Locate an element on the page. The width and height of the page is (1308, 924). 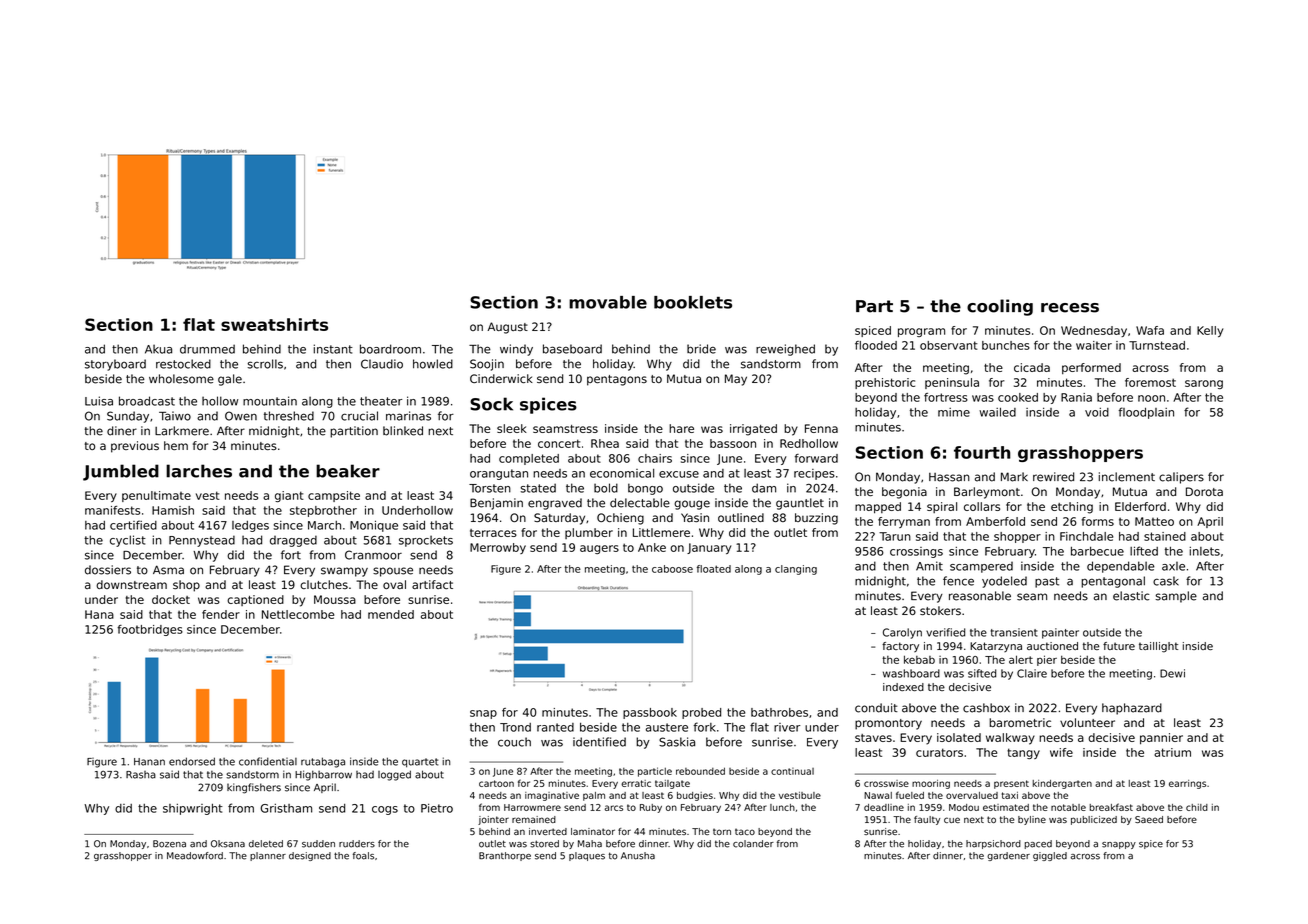
tangy is located at coordinates (1023, 753).
